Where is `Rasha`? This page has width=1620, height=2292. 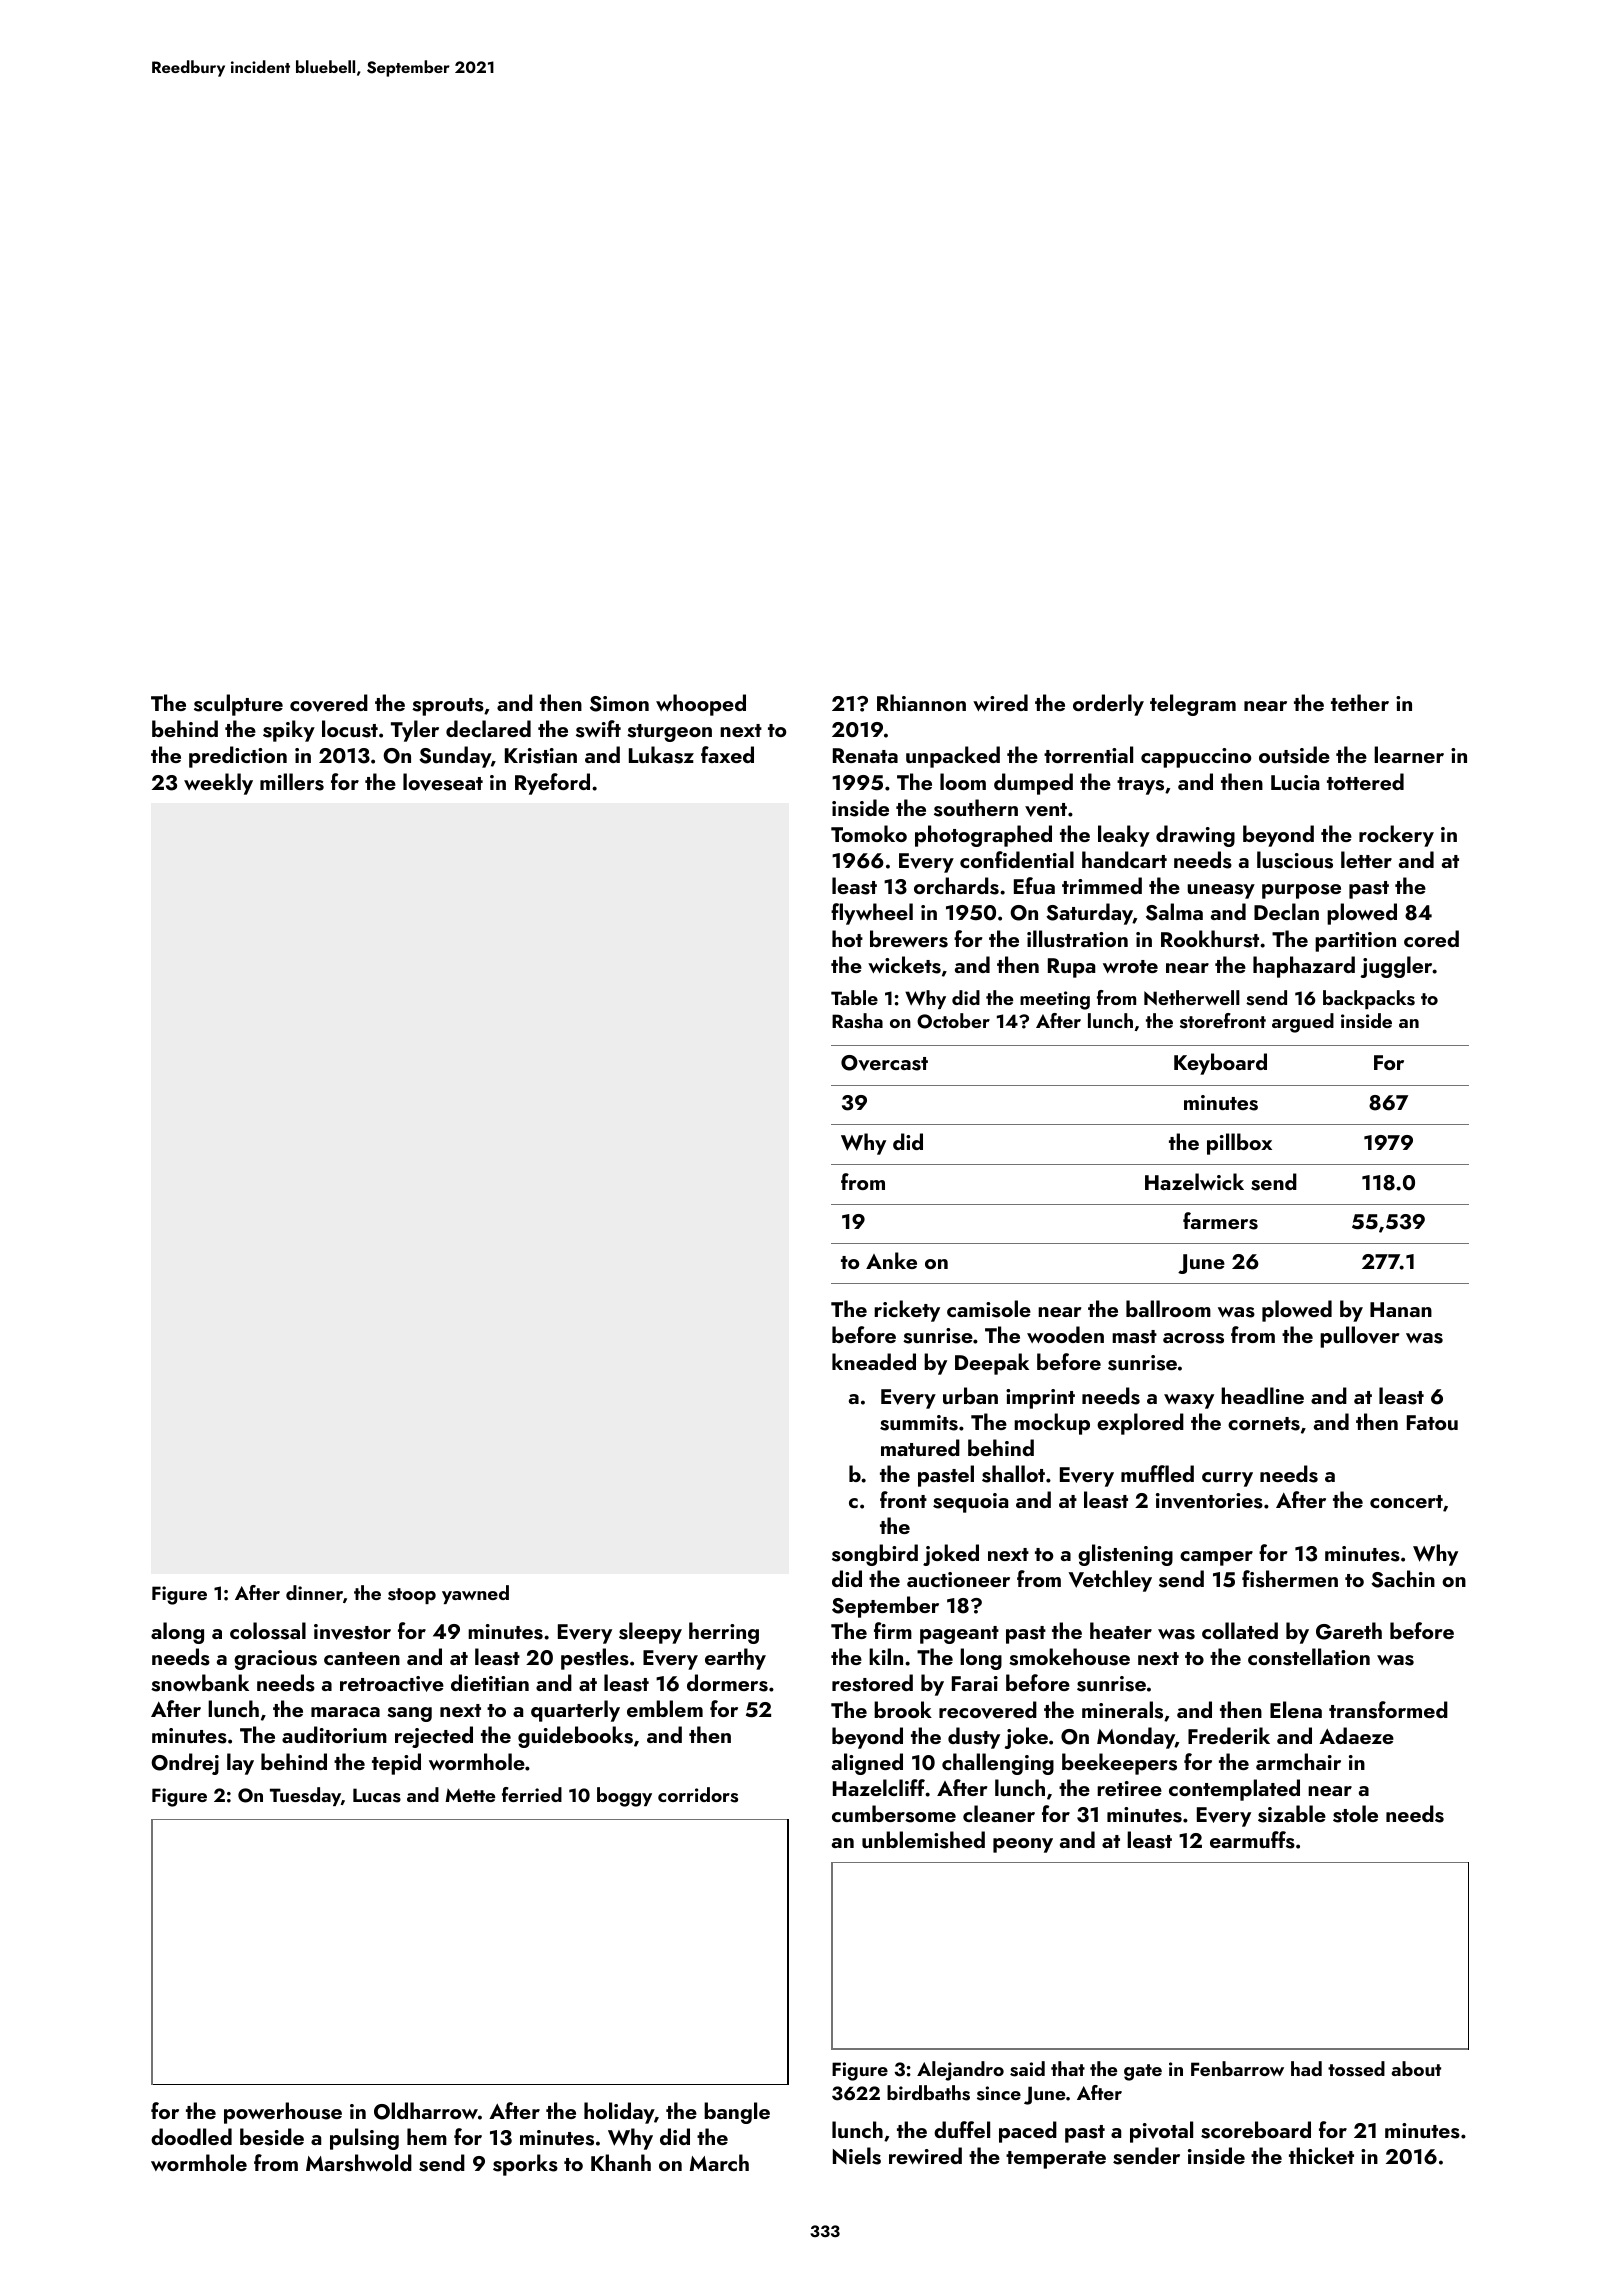 Rasha is located at coordinates (857, 1021).
